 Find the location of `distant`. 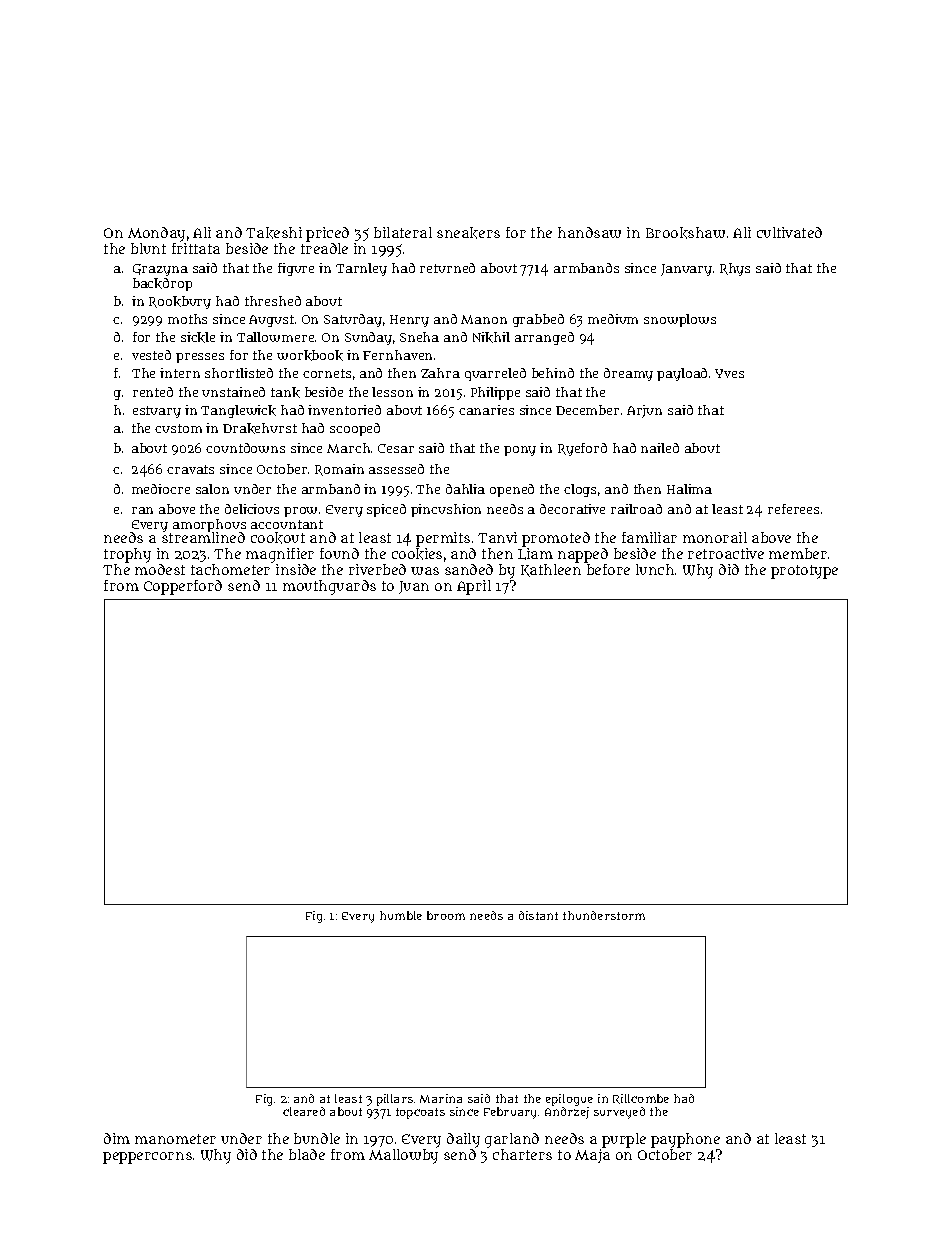

distant is located at coordinates (538, 915).
